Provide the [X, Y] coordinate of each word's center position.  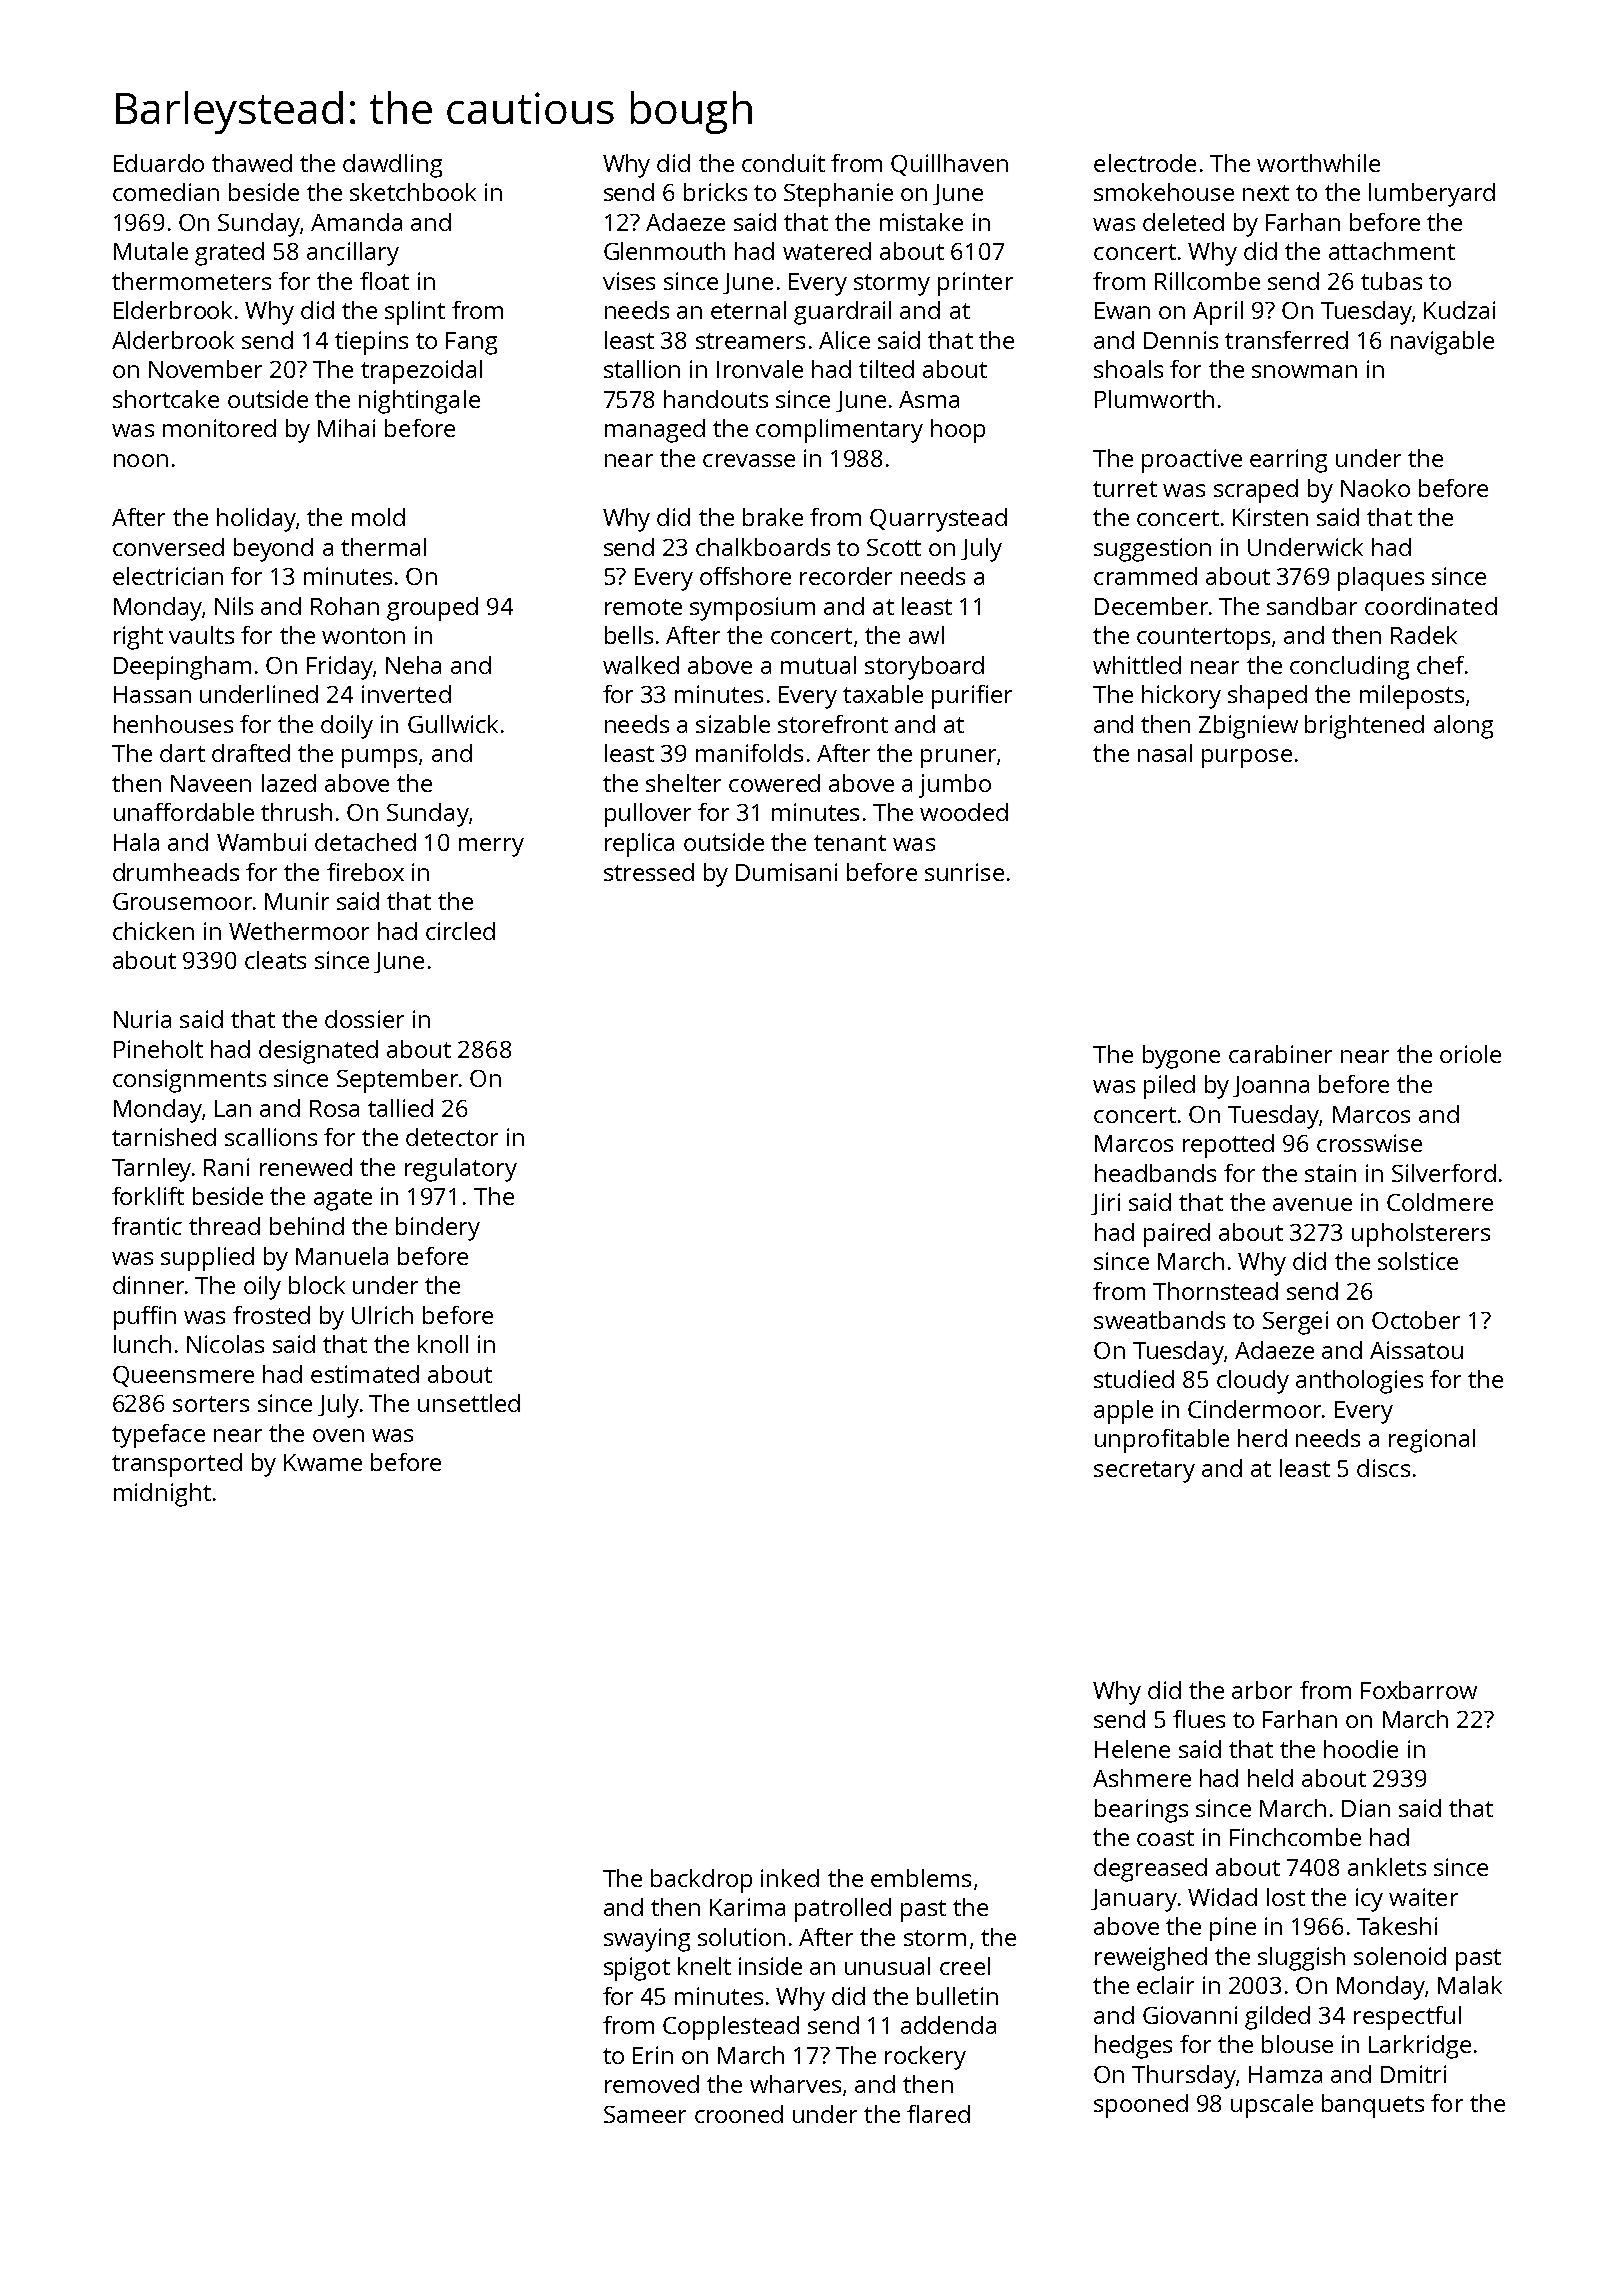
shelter [683, 783]
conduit [783, 163]
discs [1383, 1468]
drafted [251, 753]
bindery [438, 1229]
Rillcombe [1207, 281]
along [1463, 727]
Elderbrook [173, 310]
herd [1262, 1438]
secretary [1144, 1472]
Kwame [323, 1462]
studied [1134, 1379]
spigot [637, 1969]
